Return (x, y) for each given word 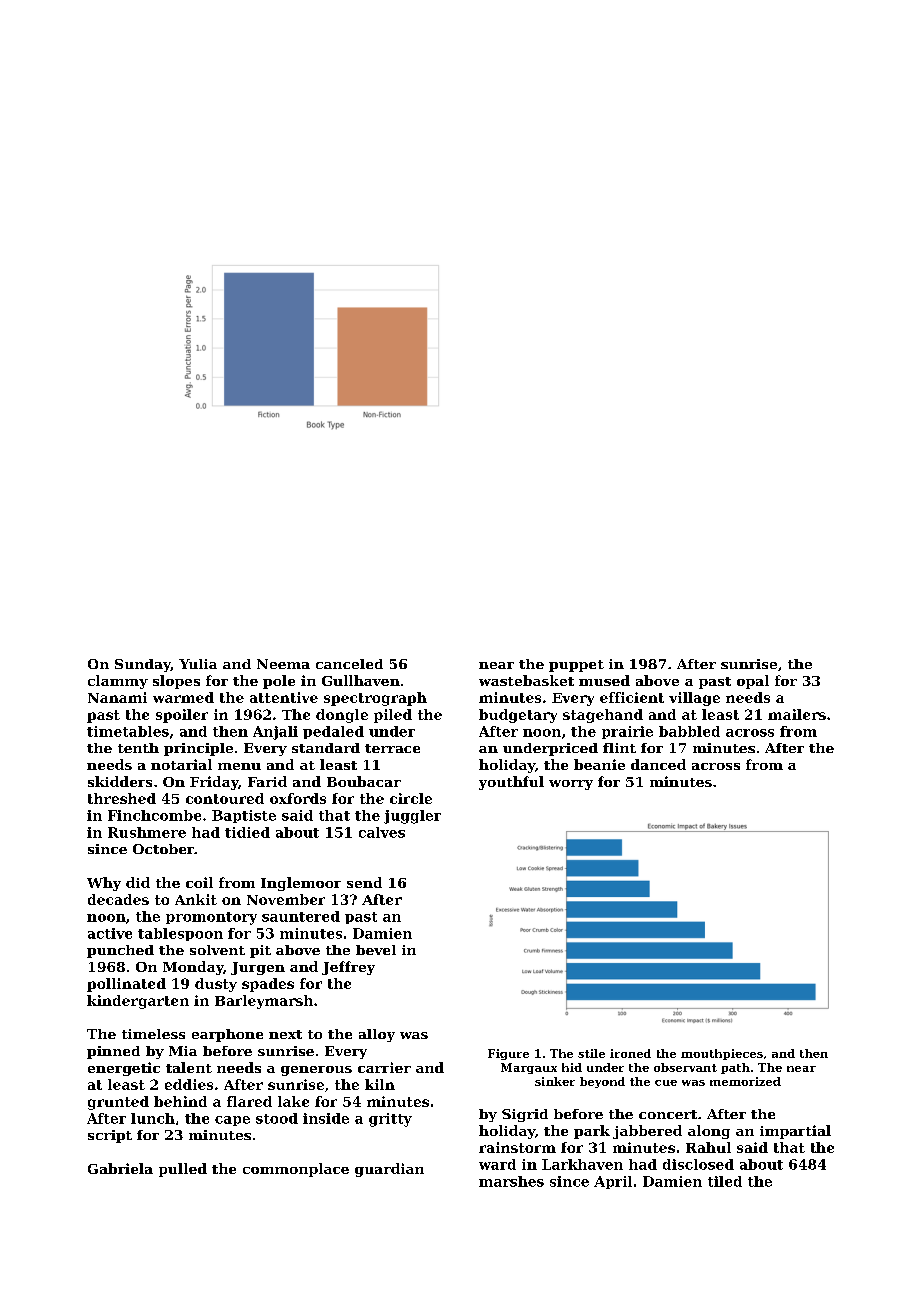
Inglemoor (301, 884)
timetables (128, 731)
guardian (389, 1170)
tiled (725, 1181)
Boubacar (364, 781)
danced (658, 764)
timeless (153, 1034)
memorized (745, 1081)
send (364, 882)
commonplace (296, 1170)
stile (591, 1053)
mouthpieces (722, 1054)
